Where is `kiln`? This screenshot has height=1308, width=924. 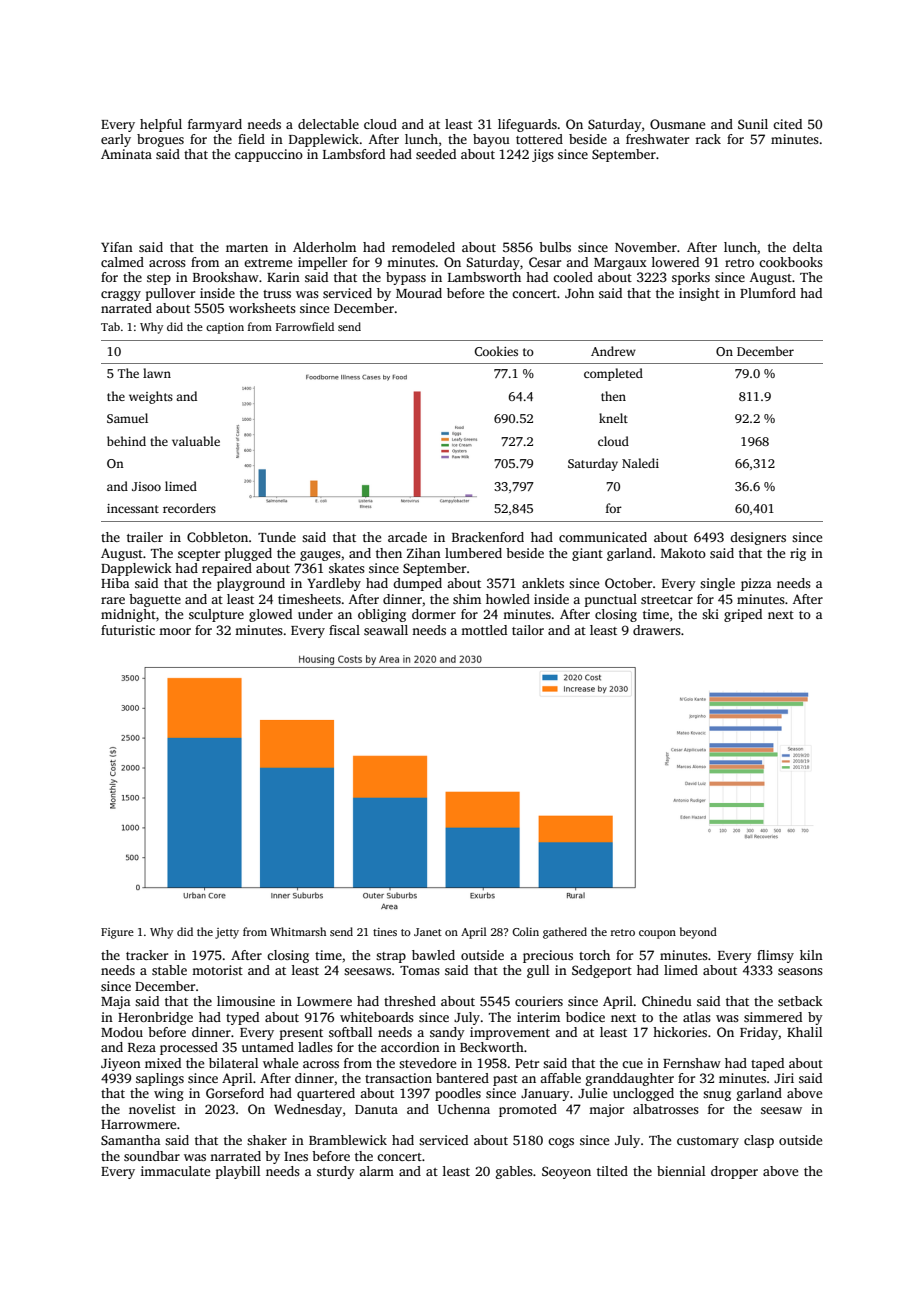 kiln is located at coordinates (811, 955).
